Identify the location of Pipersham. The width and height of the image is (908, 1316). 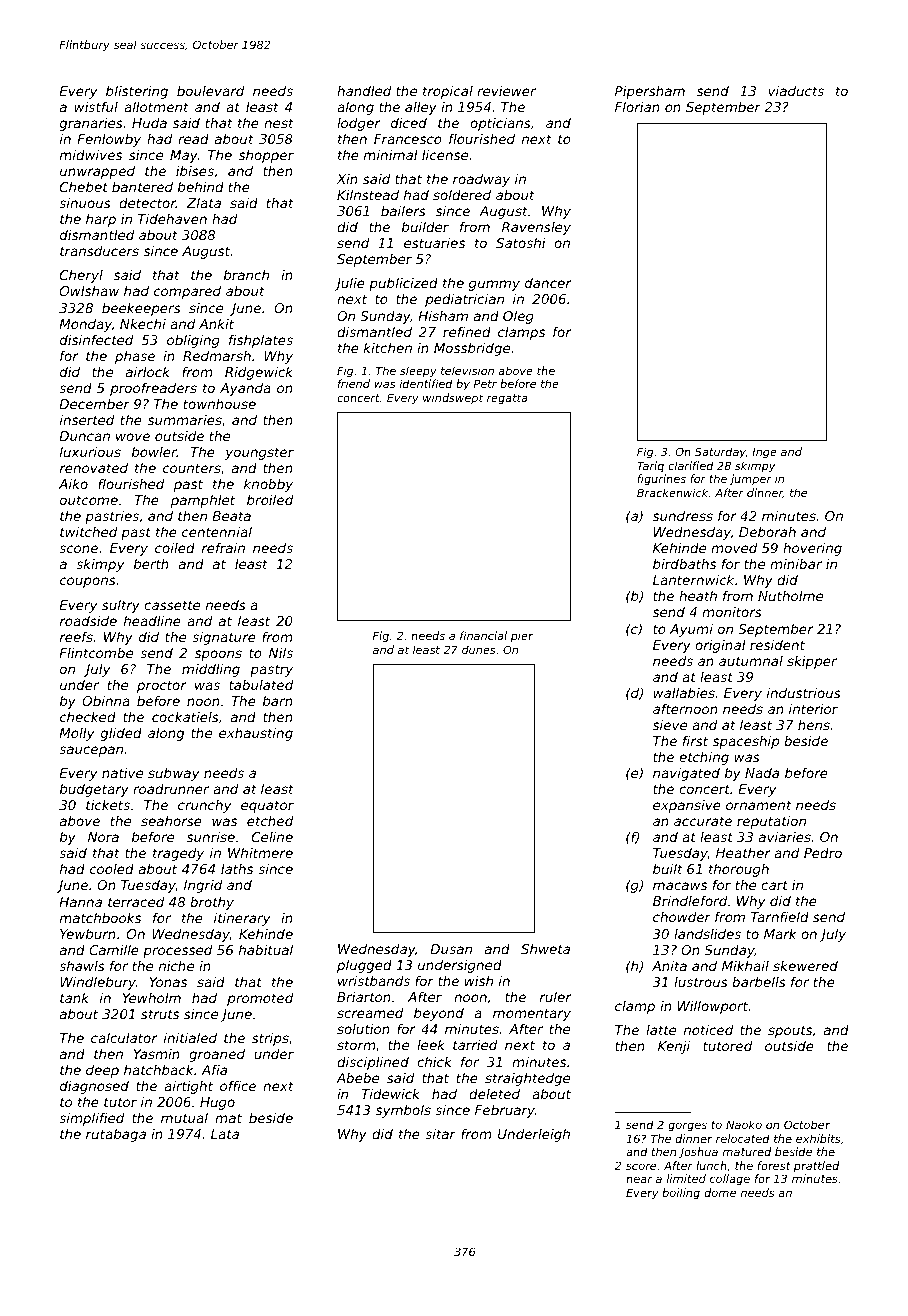
(650, 92).
